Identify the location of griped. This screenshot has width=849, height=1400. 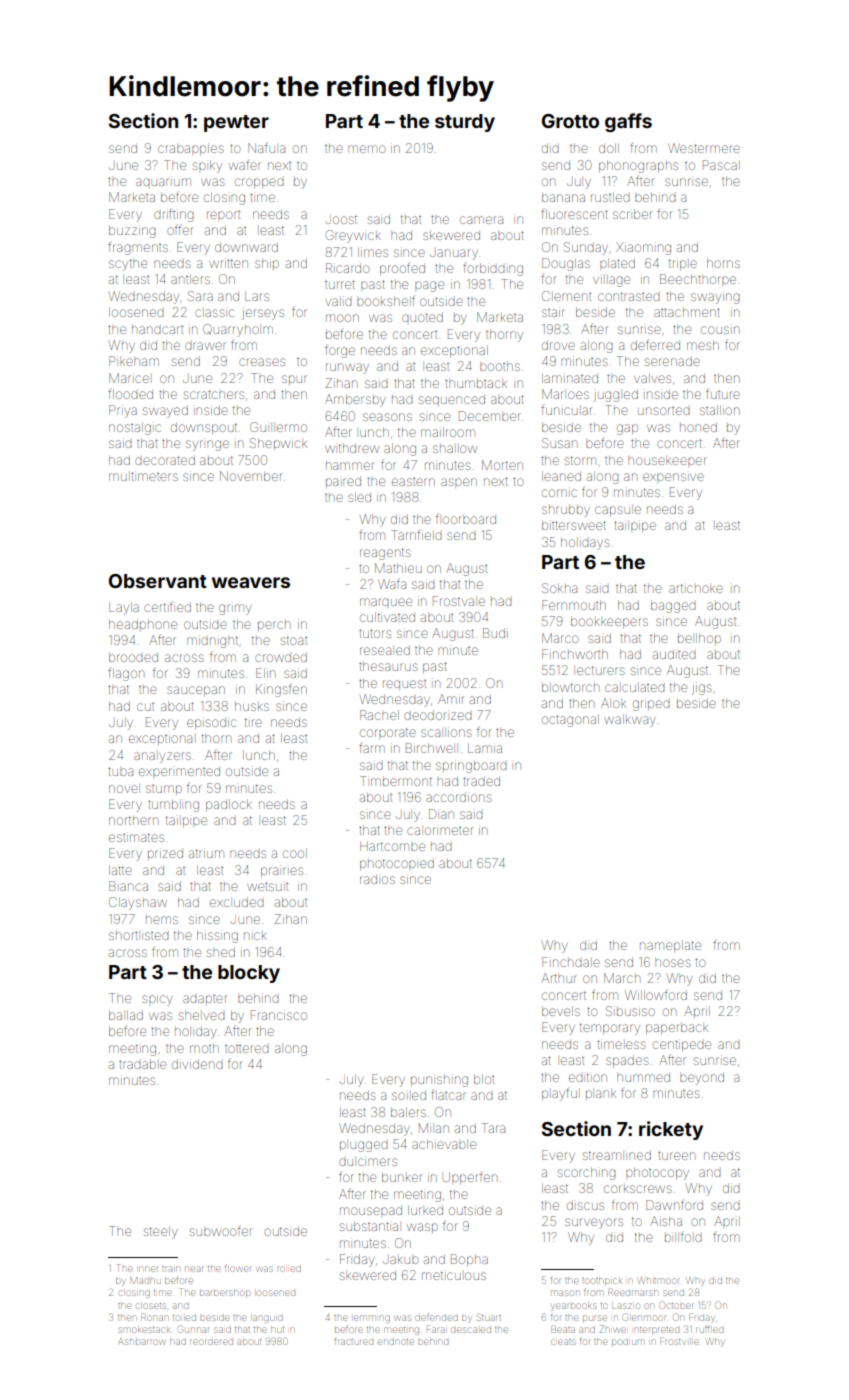
(651, 705).
